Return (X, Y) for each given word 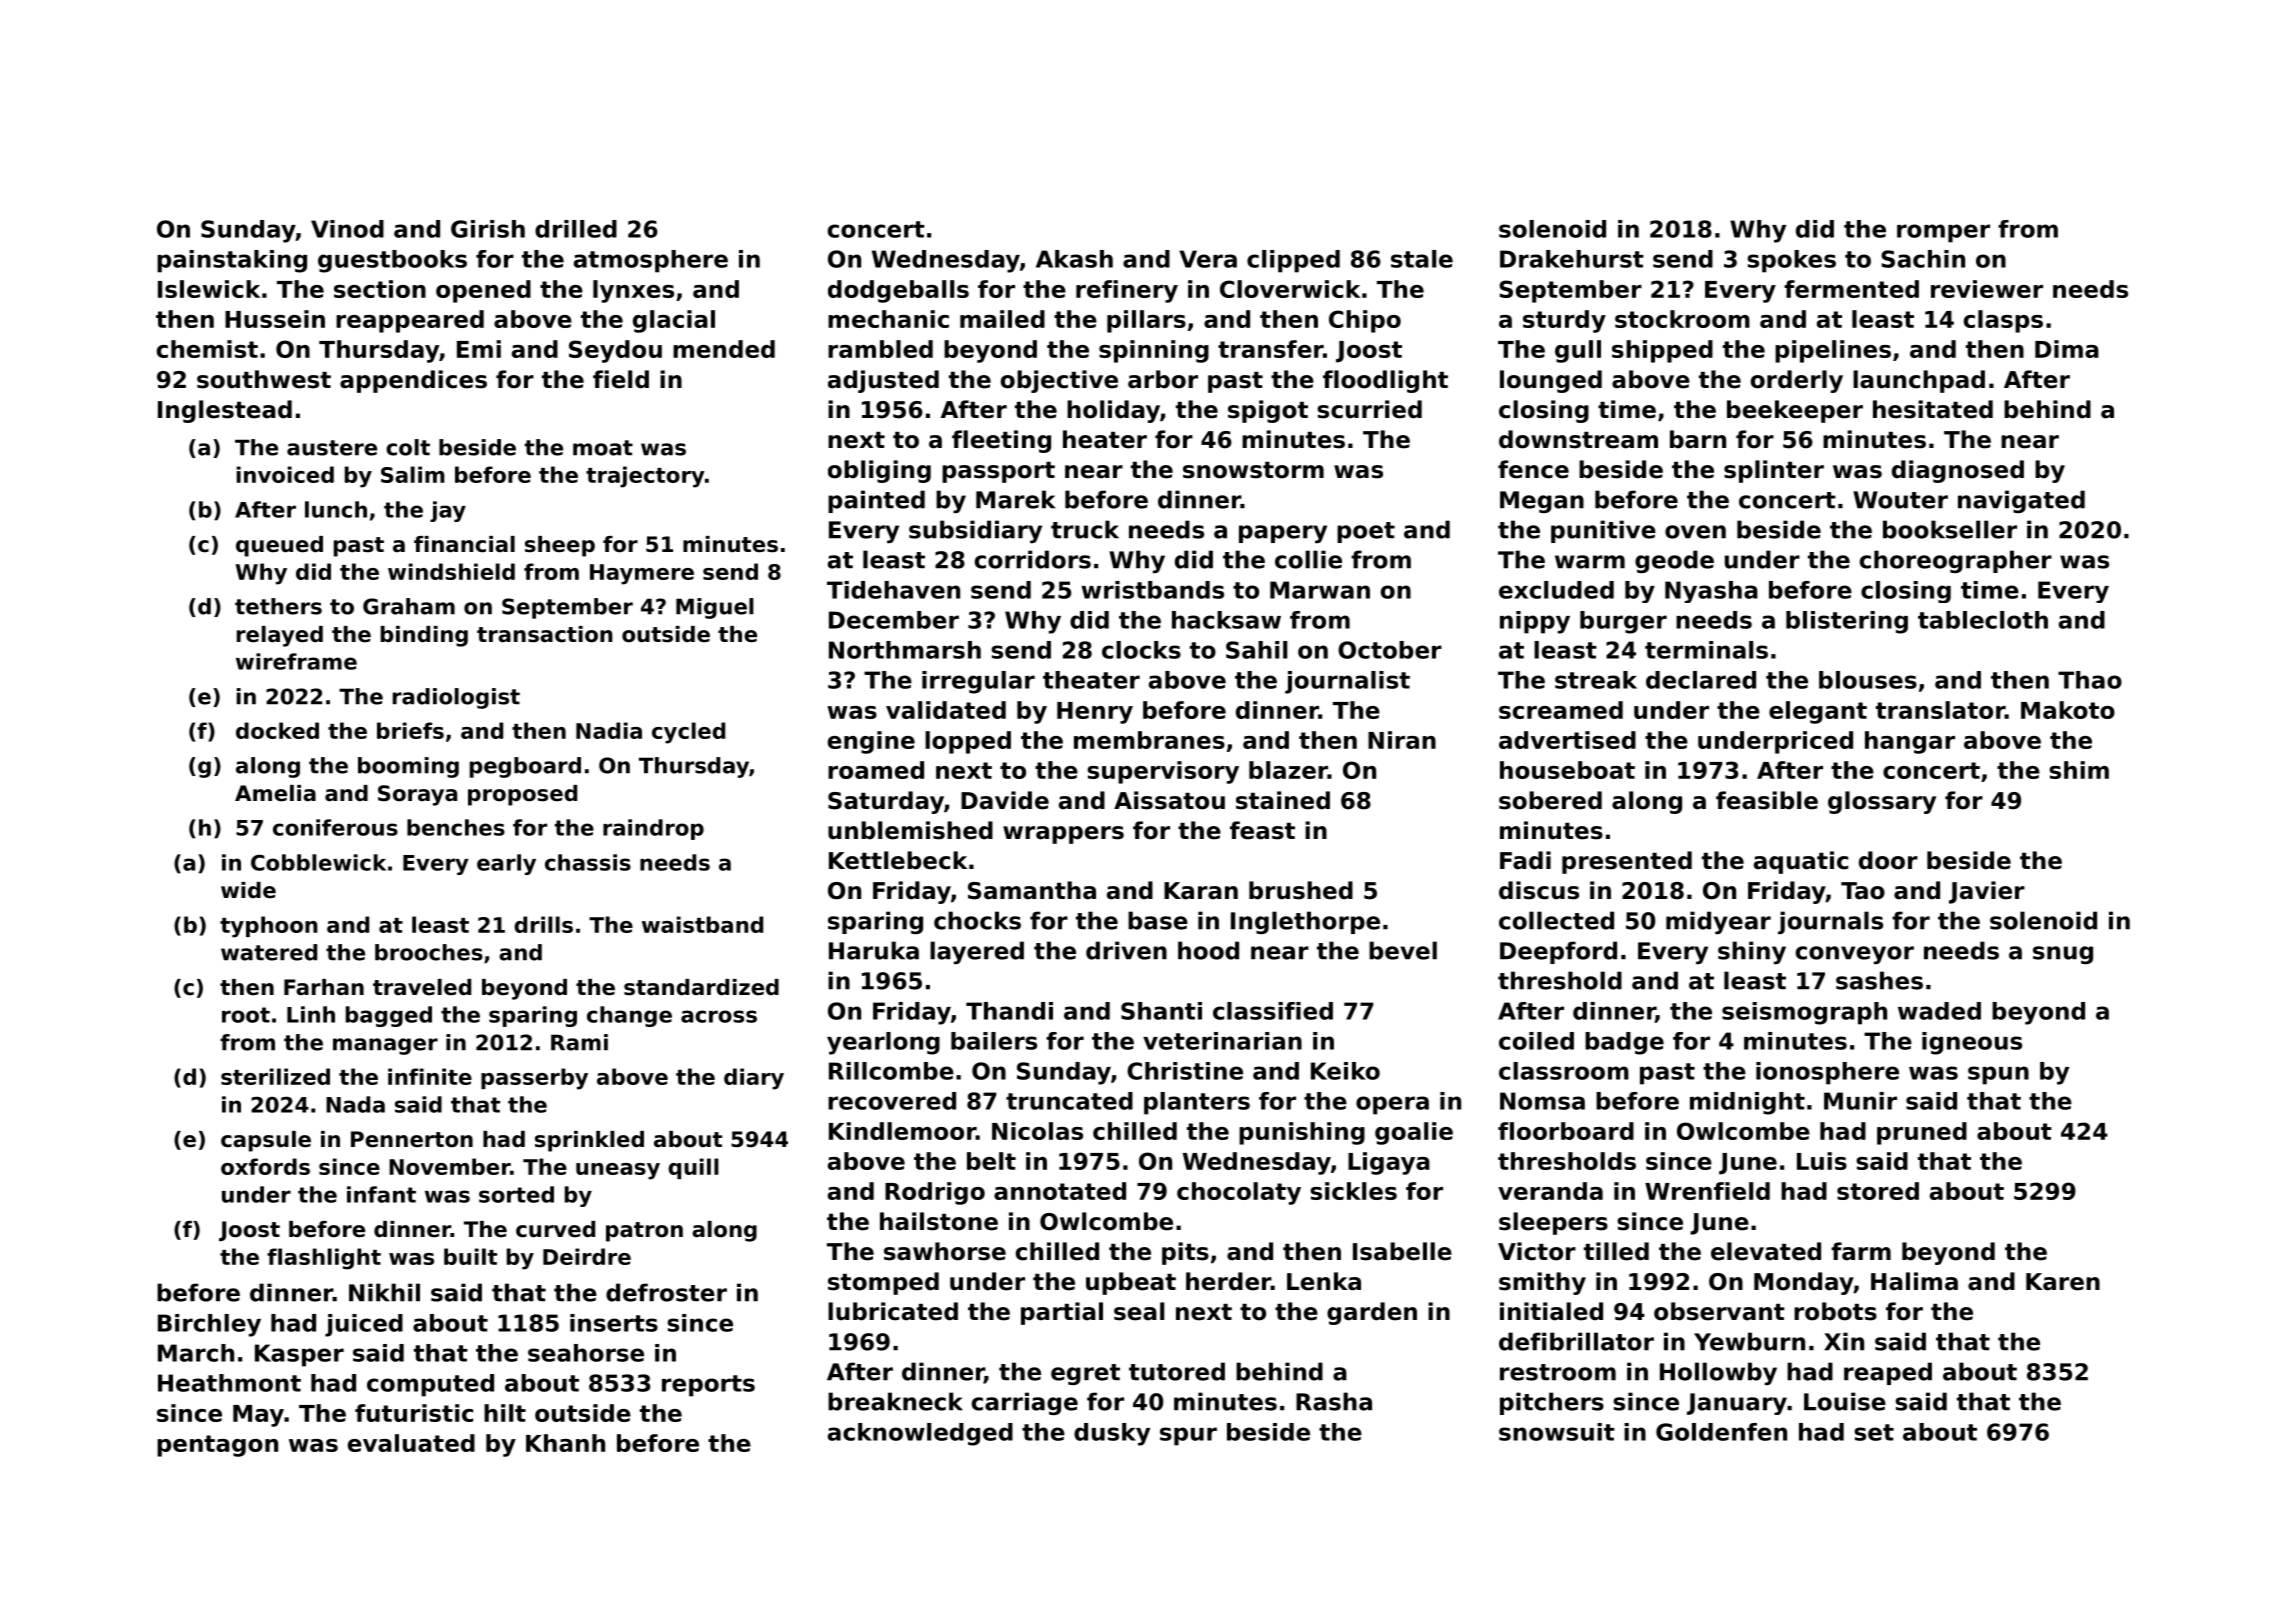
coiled (1536, 1041)
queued (279, 546)
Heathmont (229, 1383)
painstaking (232, 261)
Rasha (1334, 1401)
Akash (1074, 259)
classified (1273, 1011)
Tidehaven (893, 590)
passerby (534, 1079)
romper (1943, 233)
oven (1695, 532)
